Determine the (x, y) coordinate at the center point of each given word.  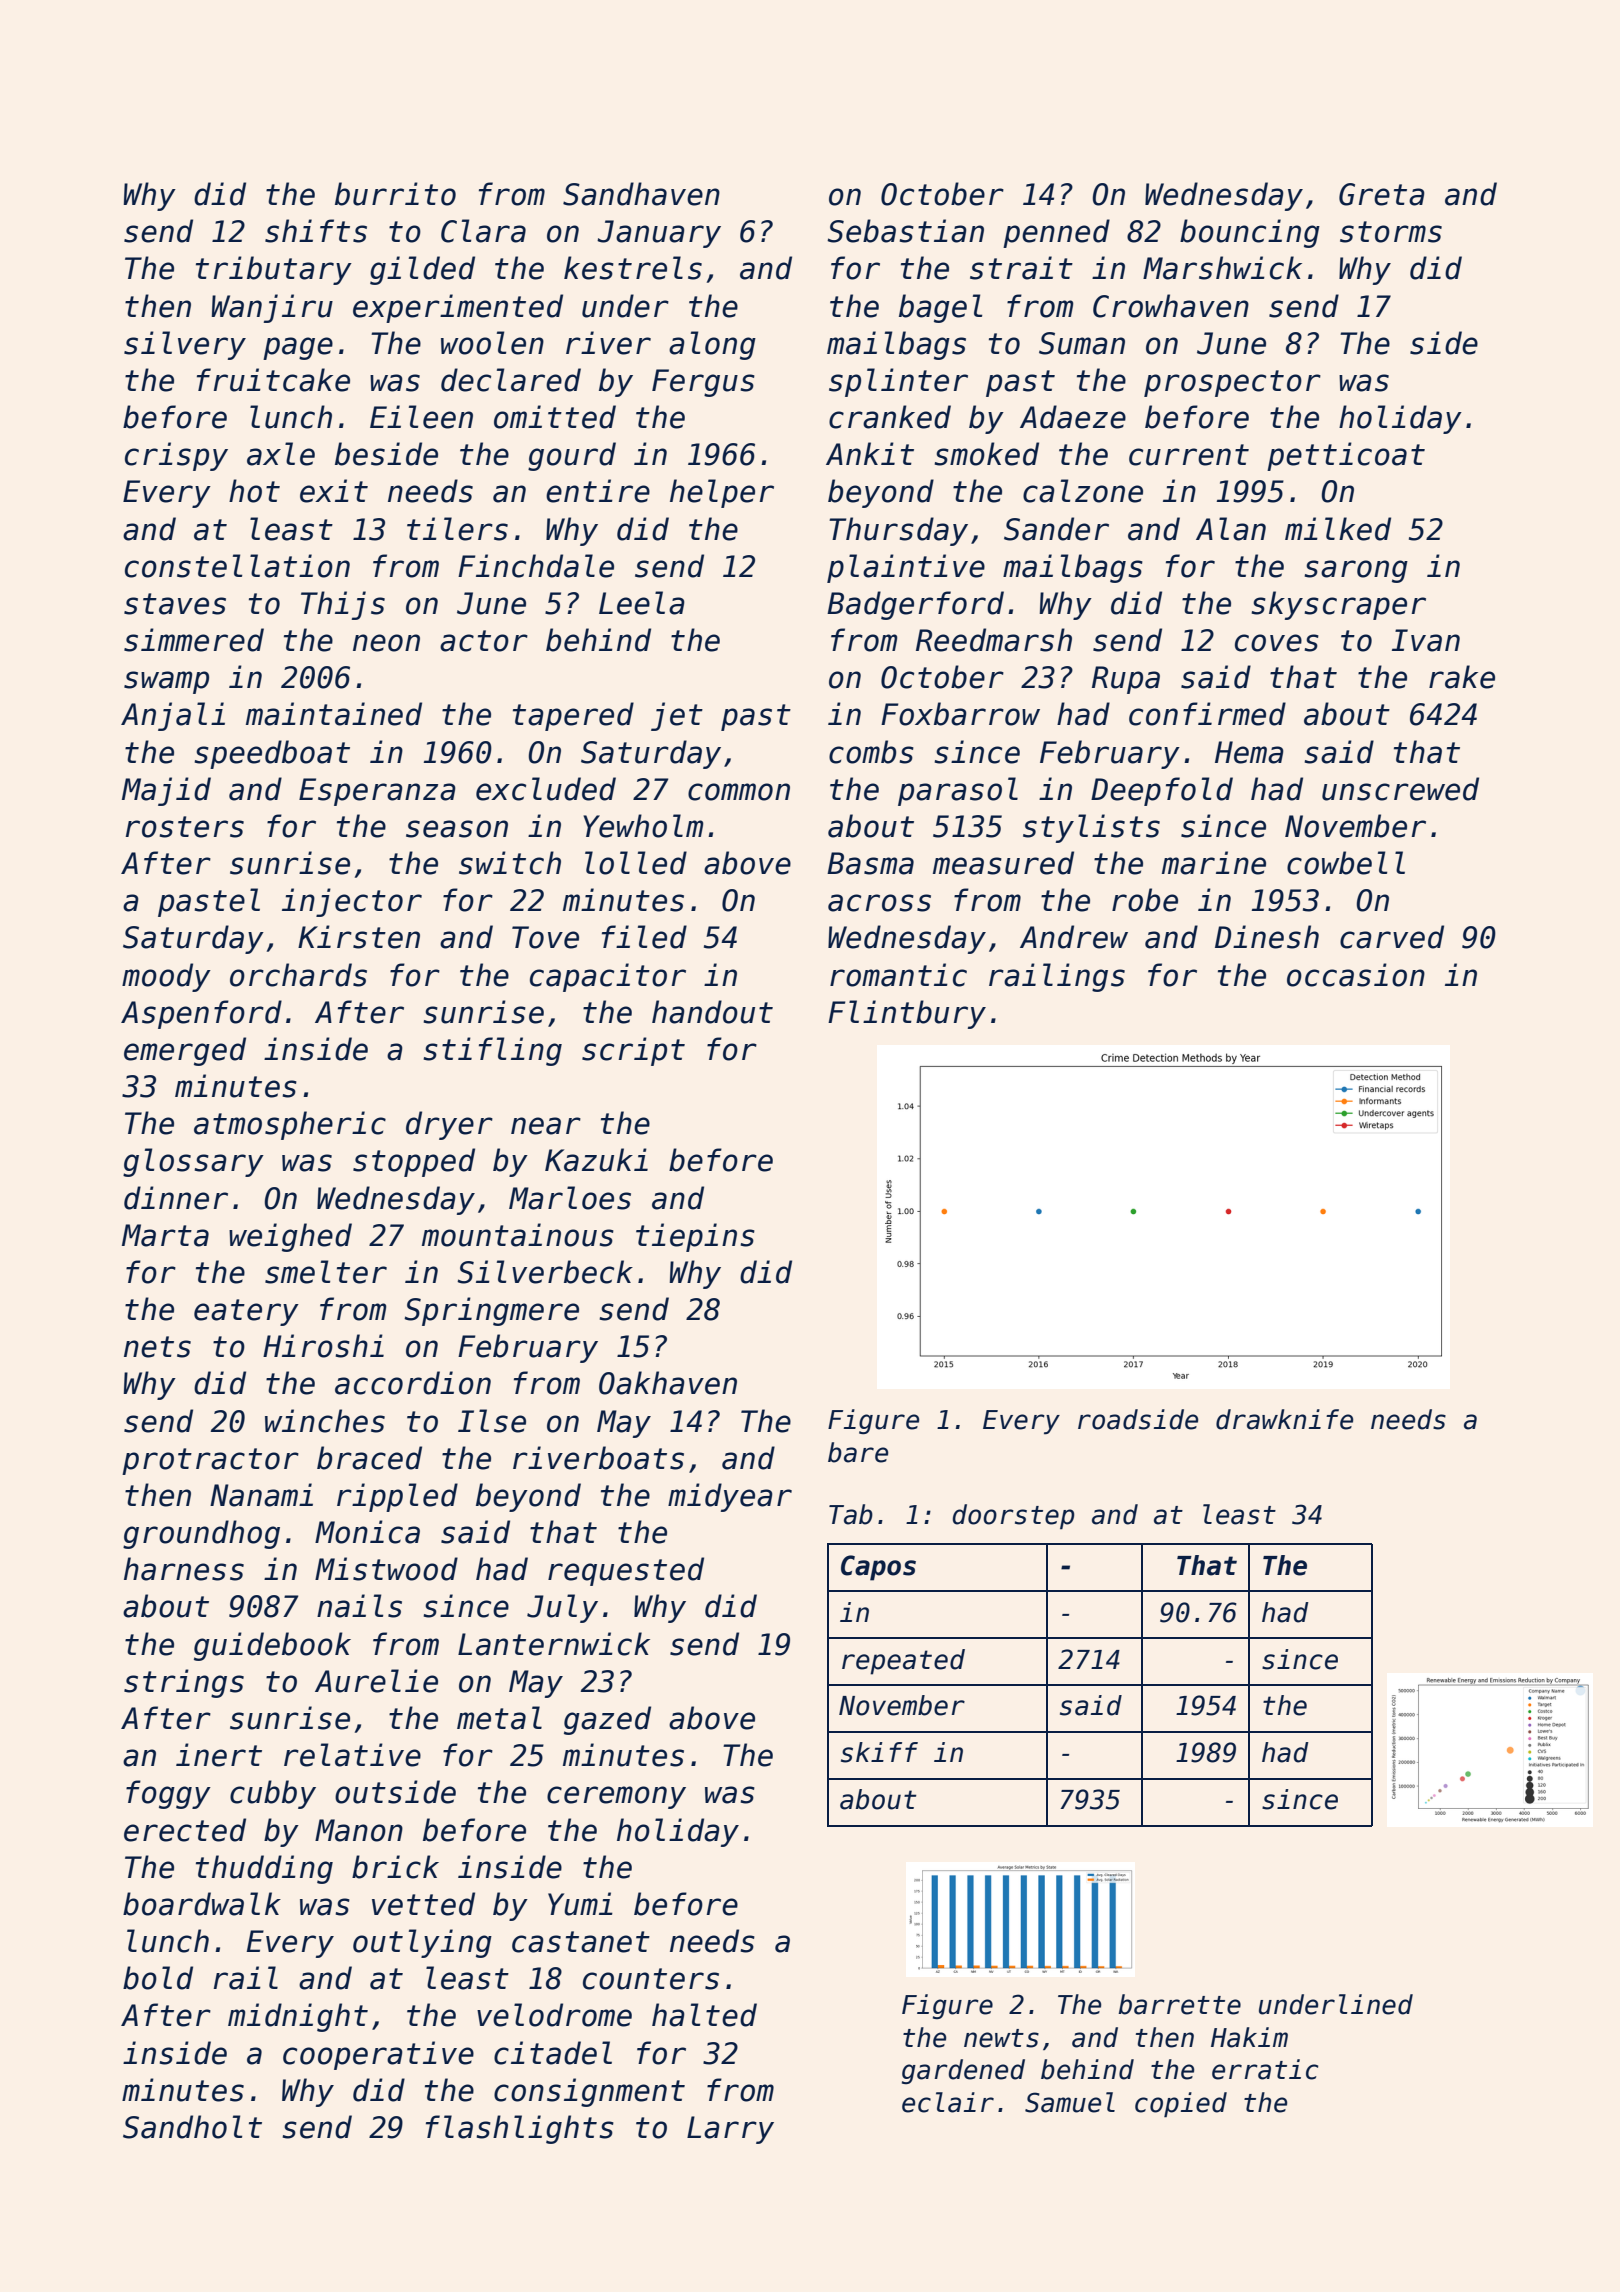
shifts (316, 231)
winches (325, 1421)
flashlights (520, 2129)
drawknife (1284, 1419)
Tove (545, 937)
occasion (1356, 975)
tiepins (695, 1237)
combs (871, 752)
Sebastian (905, 231)
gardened (963, 2071)
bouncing (1250, 233)
